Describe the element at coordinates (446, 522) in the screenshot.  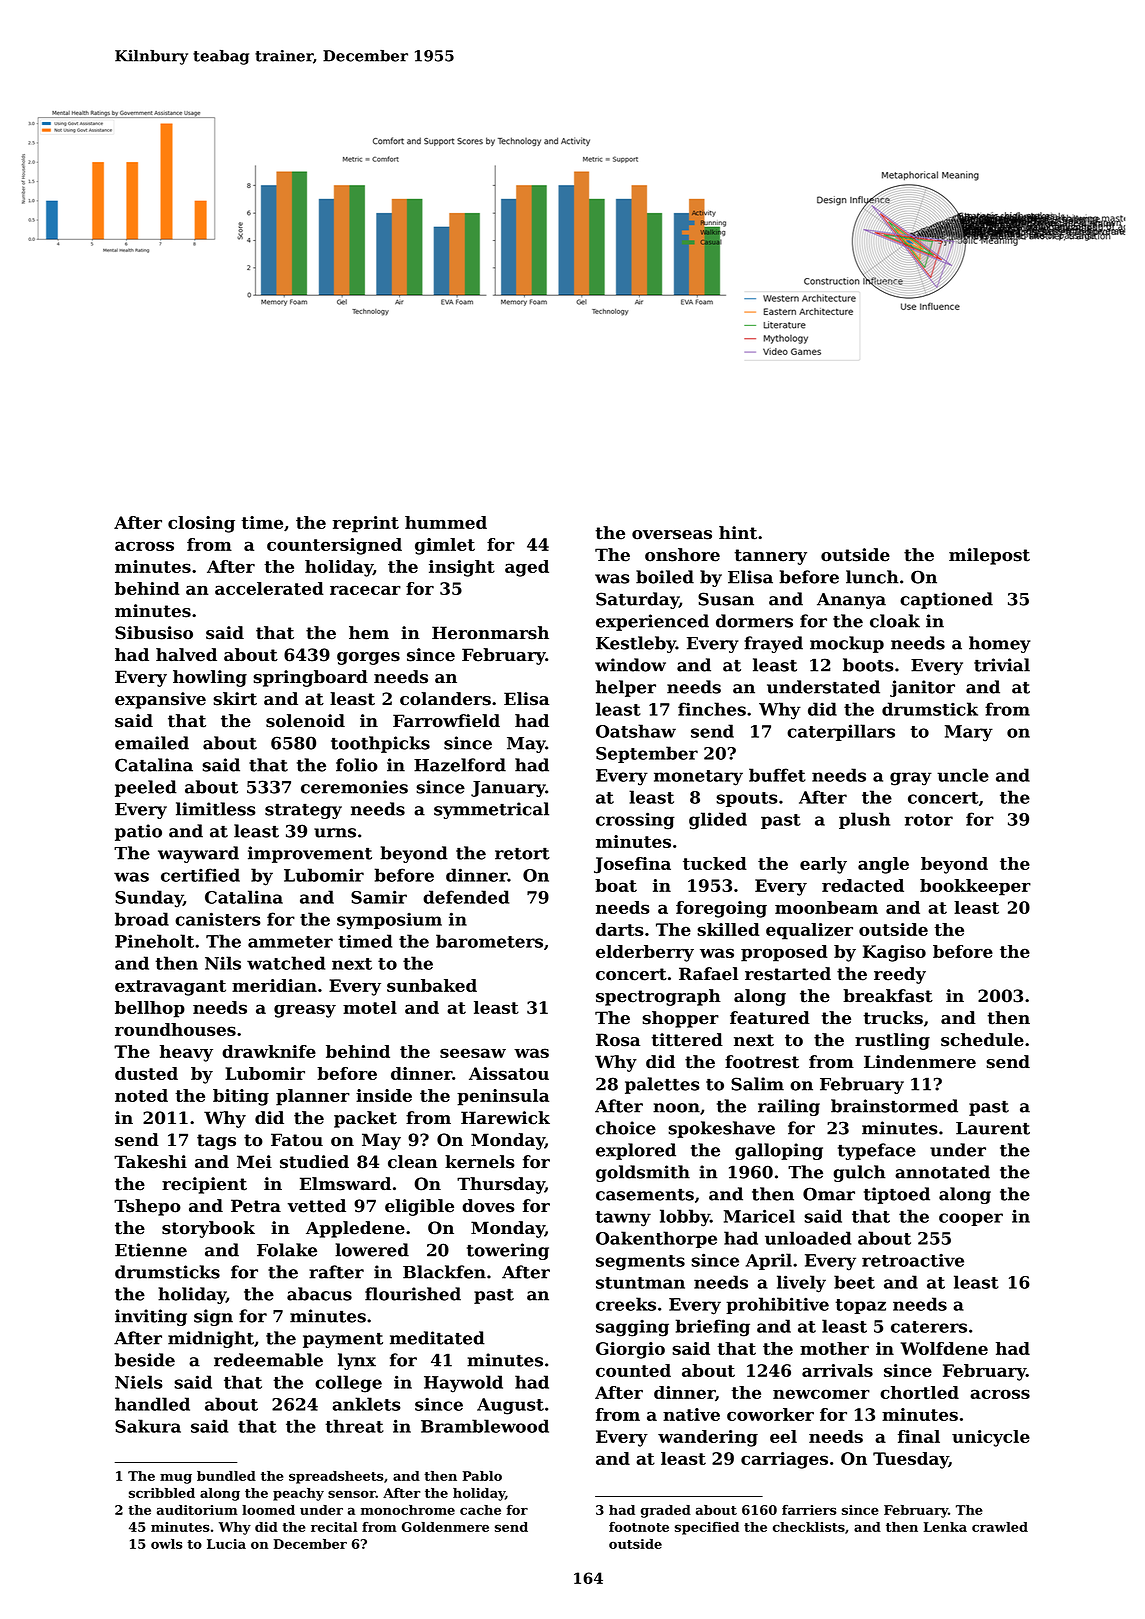
I see `hummed` at that location.
